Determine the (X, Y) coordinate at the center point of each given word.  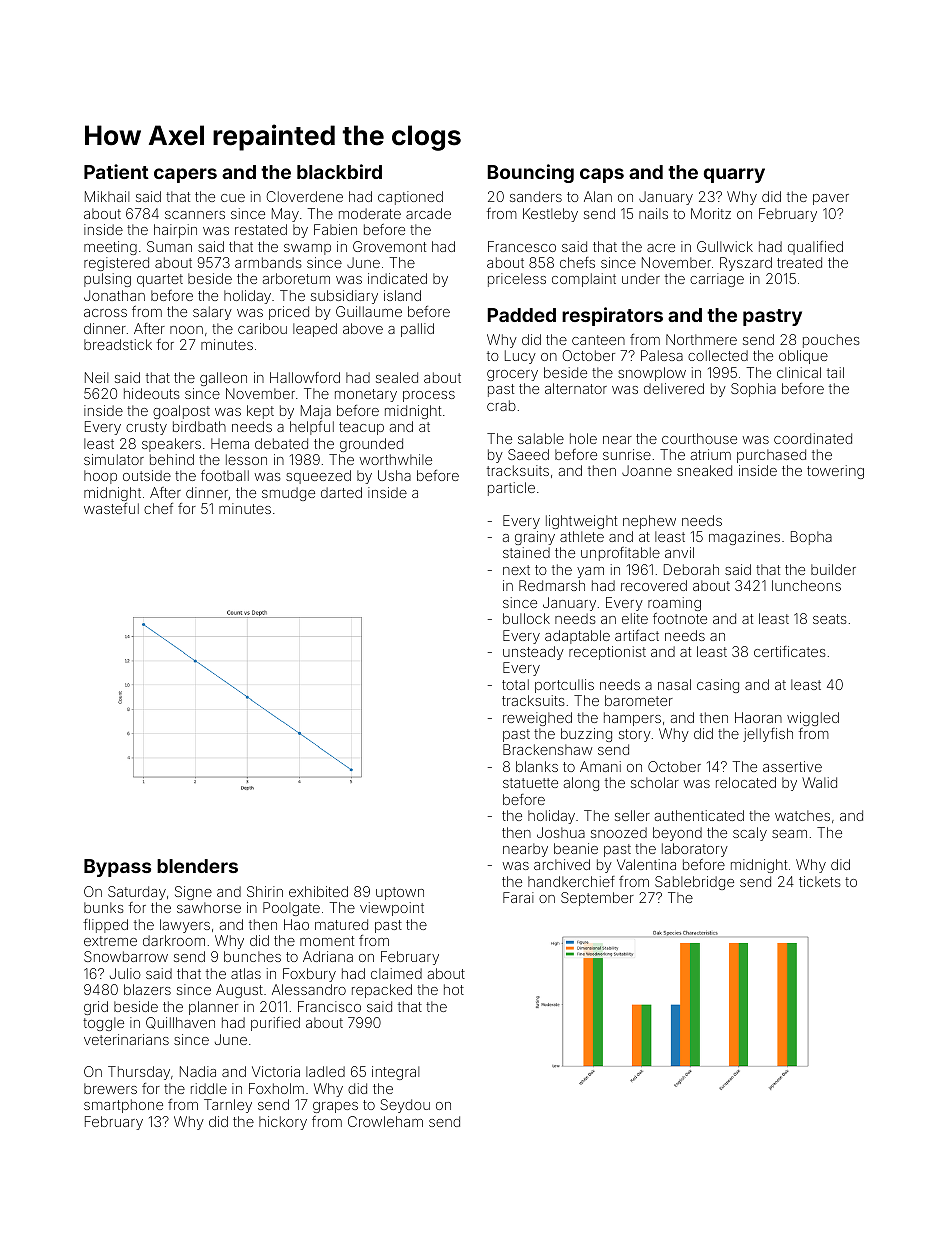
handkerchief (571, 881)
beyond (677, 834)
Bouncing (530, 173)
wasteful (111, 508)
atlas (246, 973)
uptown (400, 893)
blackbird (339, 171)
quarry (734, 175)
